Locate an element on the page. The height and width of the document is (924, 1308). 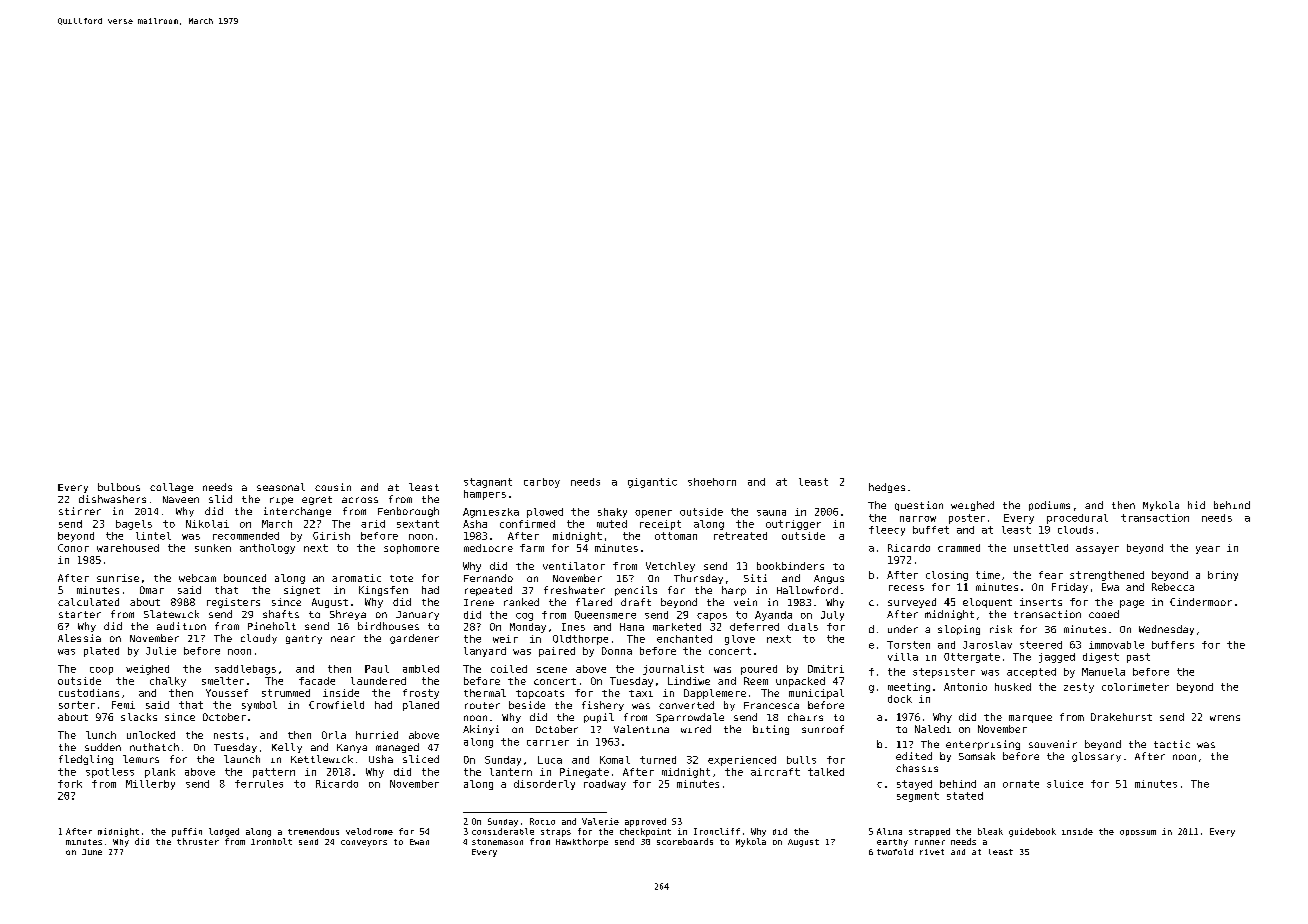
Akinyi is located at coordinates (481, 730).
